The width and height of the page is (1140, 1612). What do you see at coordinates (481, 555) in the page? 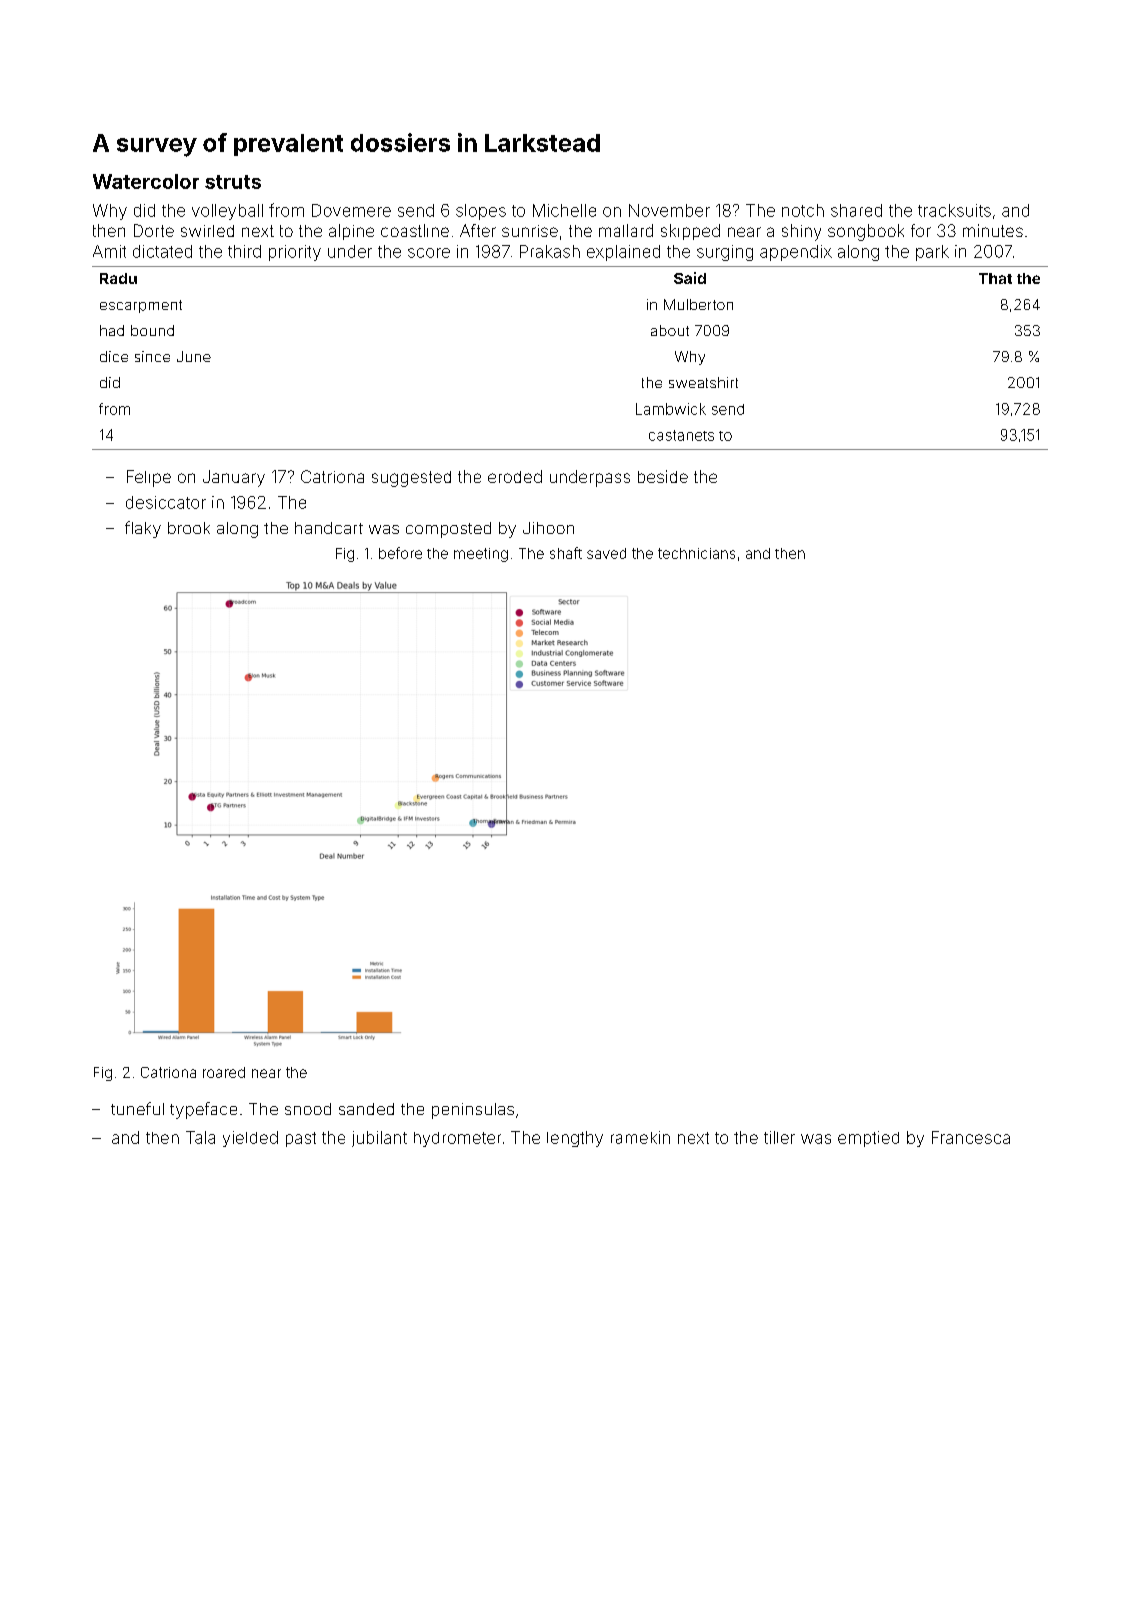
I see `meeting` at bounding box center [481, 555].
